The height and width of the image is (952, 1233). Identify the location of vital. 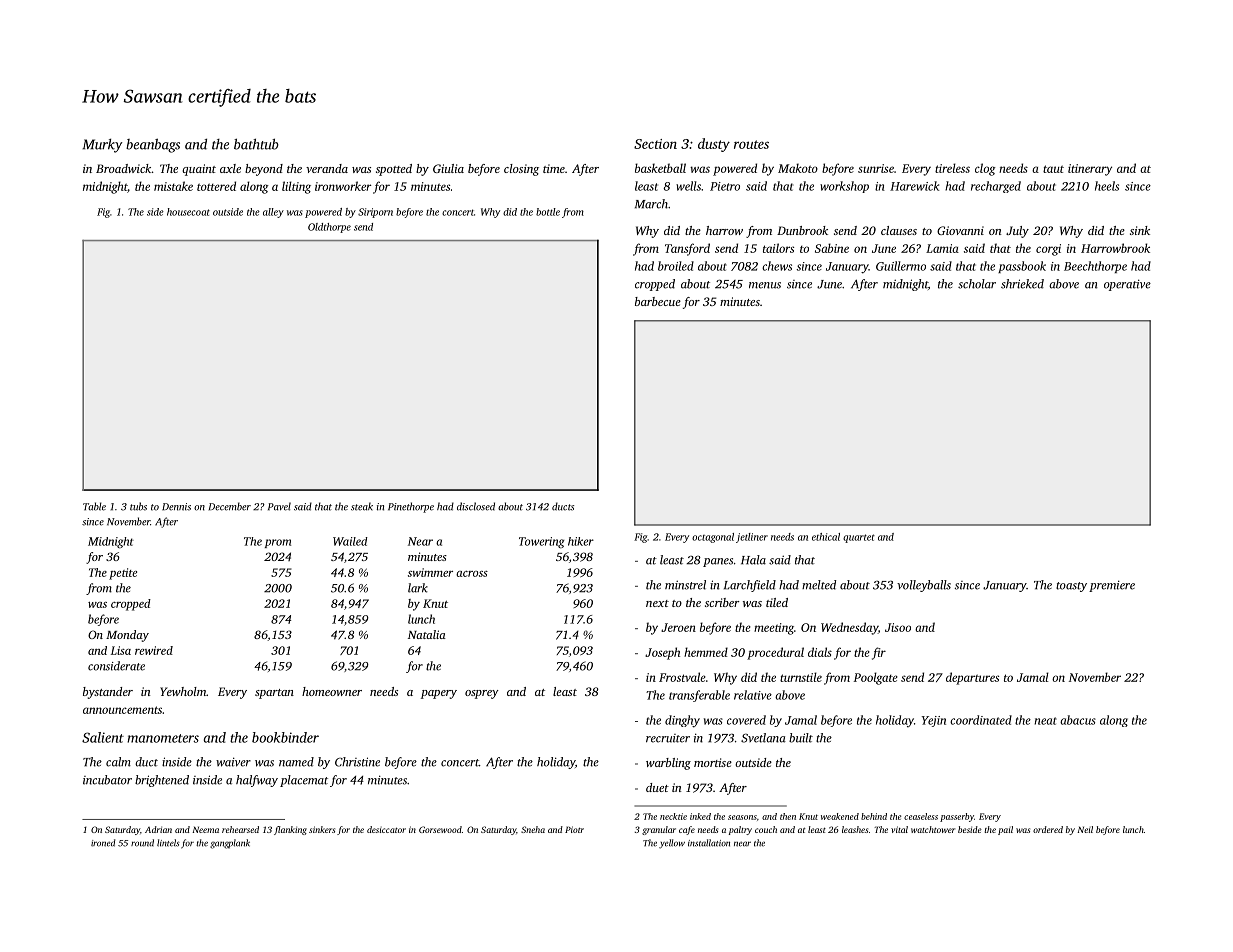
(899, 829).
